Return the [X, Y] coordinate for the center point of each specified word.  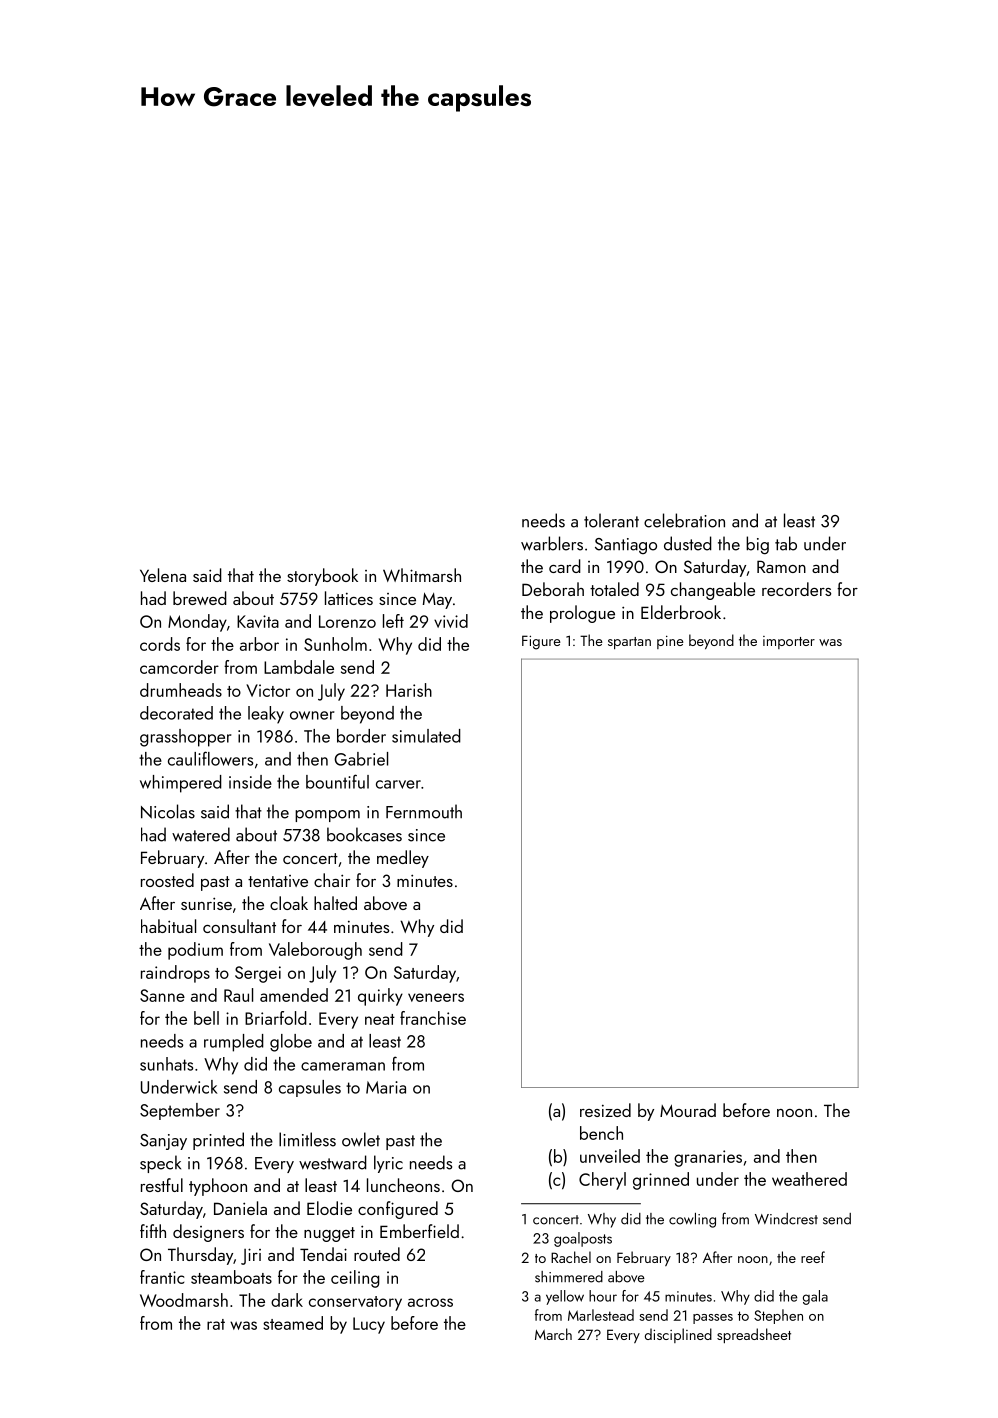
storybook [322, 577]
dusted [688, 543]
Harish [409, 690]
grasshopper [185, 738]
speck [160, 1164]
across [430, 1302]
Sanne [162, 995]
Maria [386, 1087]
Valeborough [315, 951]
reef [813, 1257]
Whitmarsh [422, 575]
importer [789, 642]
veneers [436, 997]
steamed [293, 1323]
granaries [708, 1158]
